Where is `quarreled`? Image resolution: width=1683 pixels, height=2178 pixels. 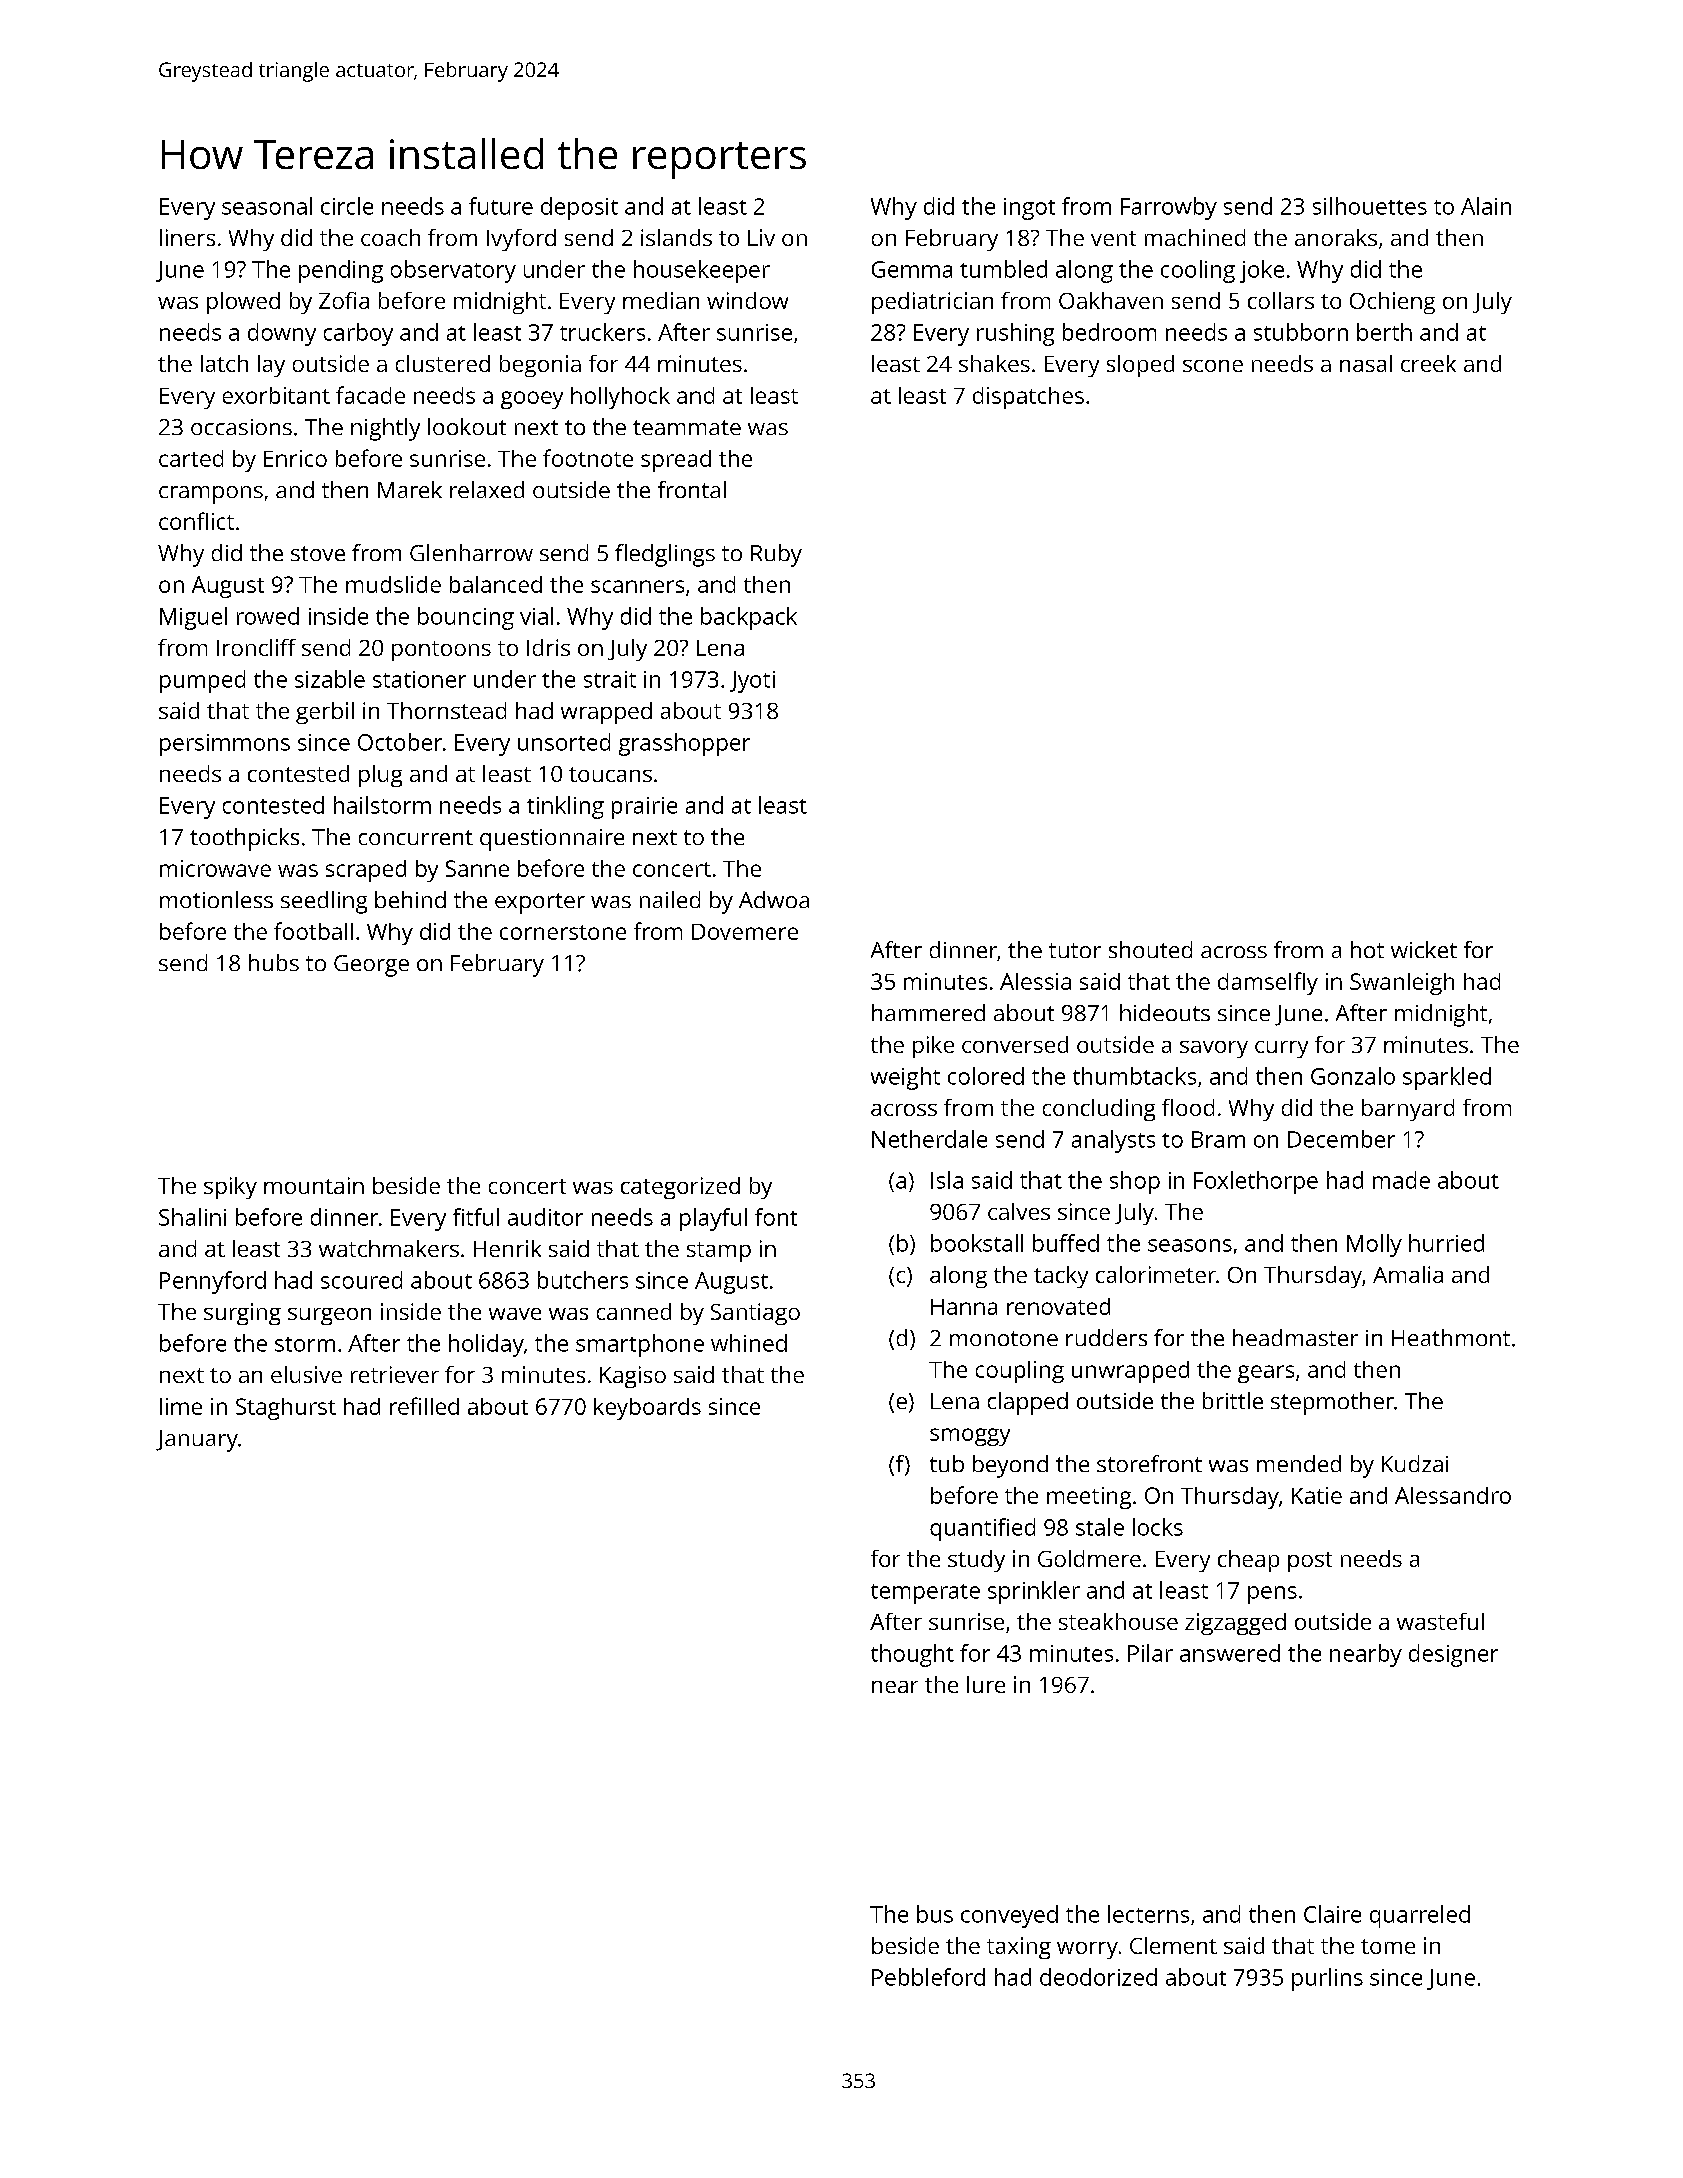 quarreled is located at coordinates (1420, 1916).
